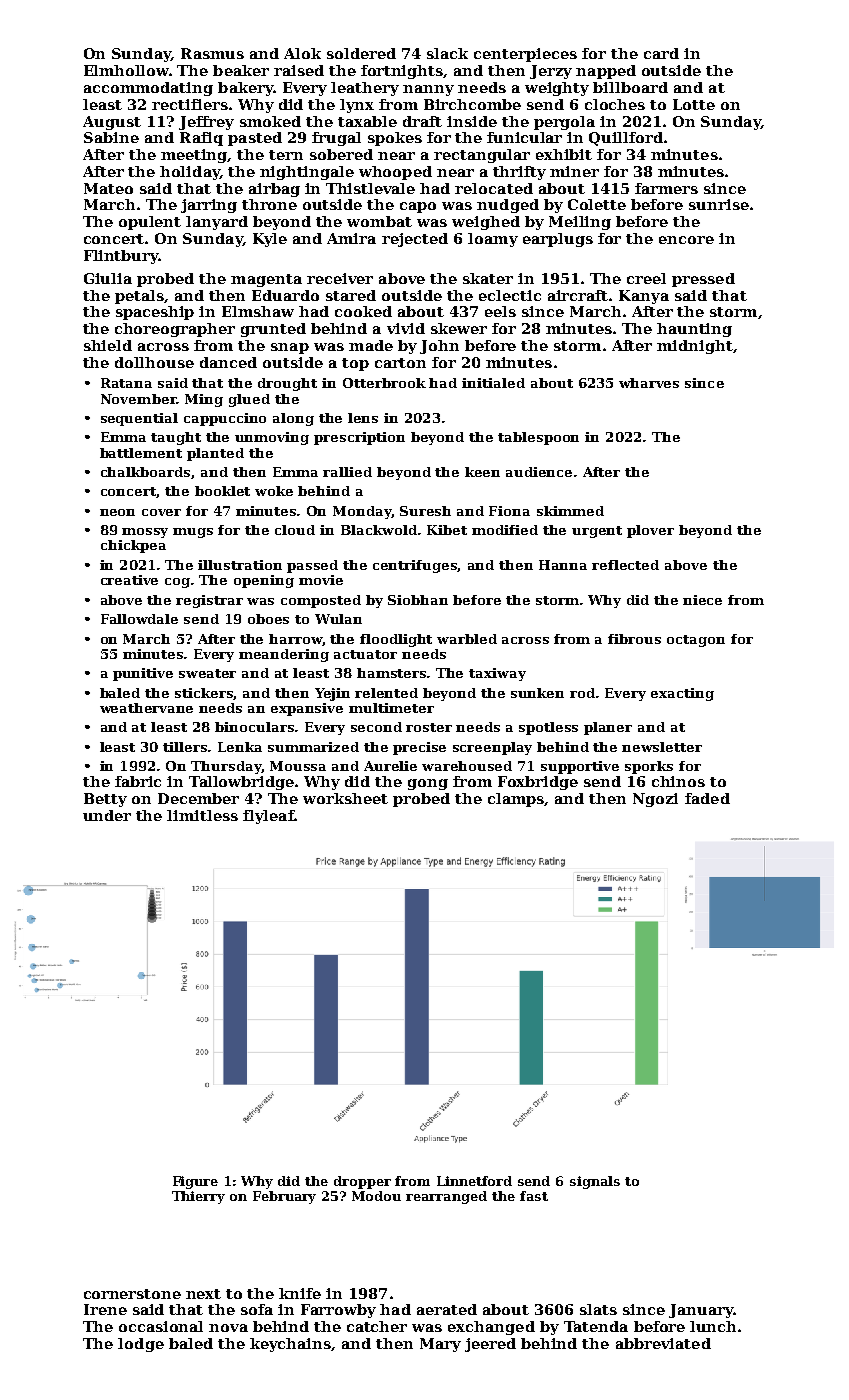  Describe the element at coordinates (447, 1309) in the document. I see `aerated` at that location.
